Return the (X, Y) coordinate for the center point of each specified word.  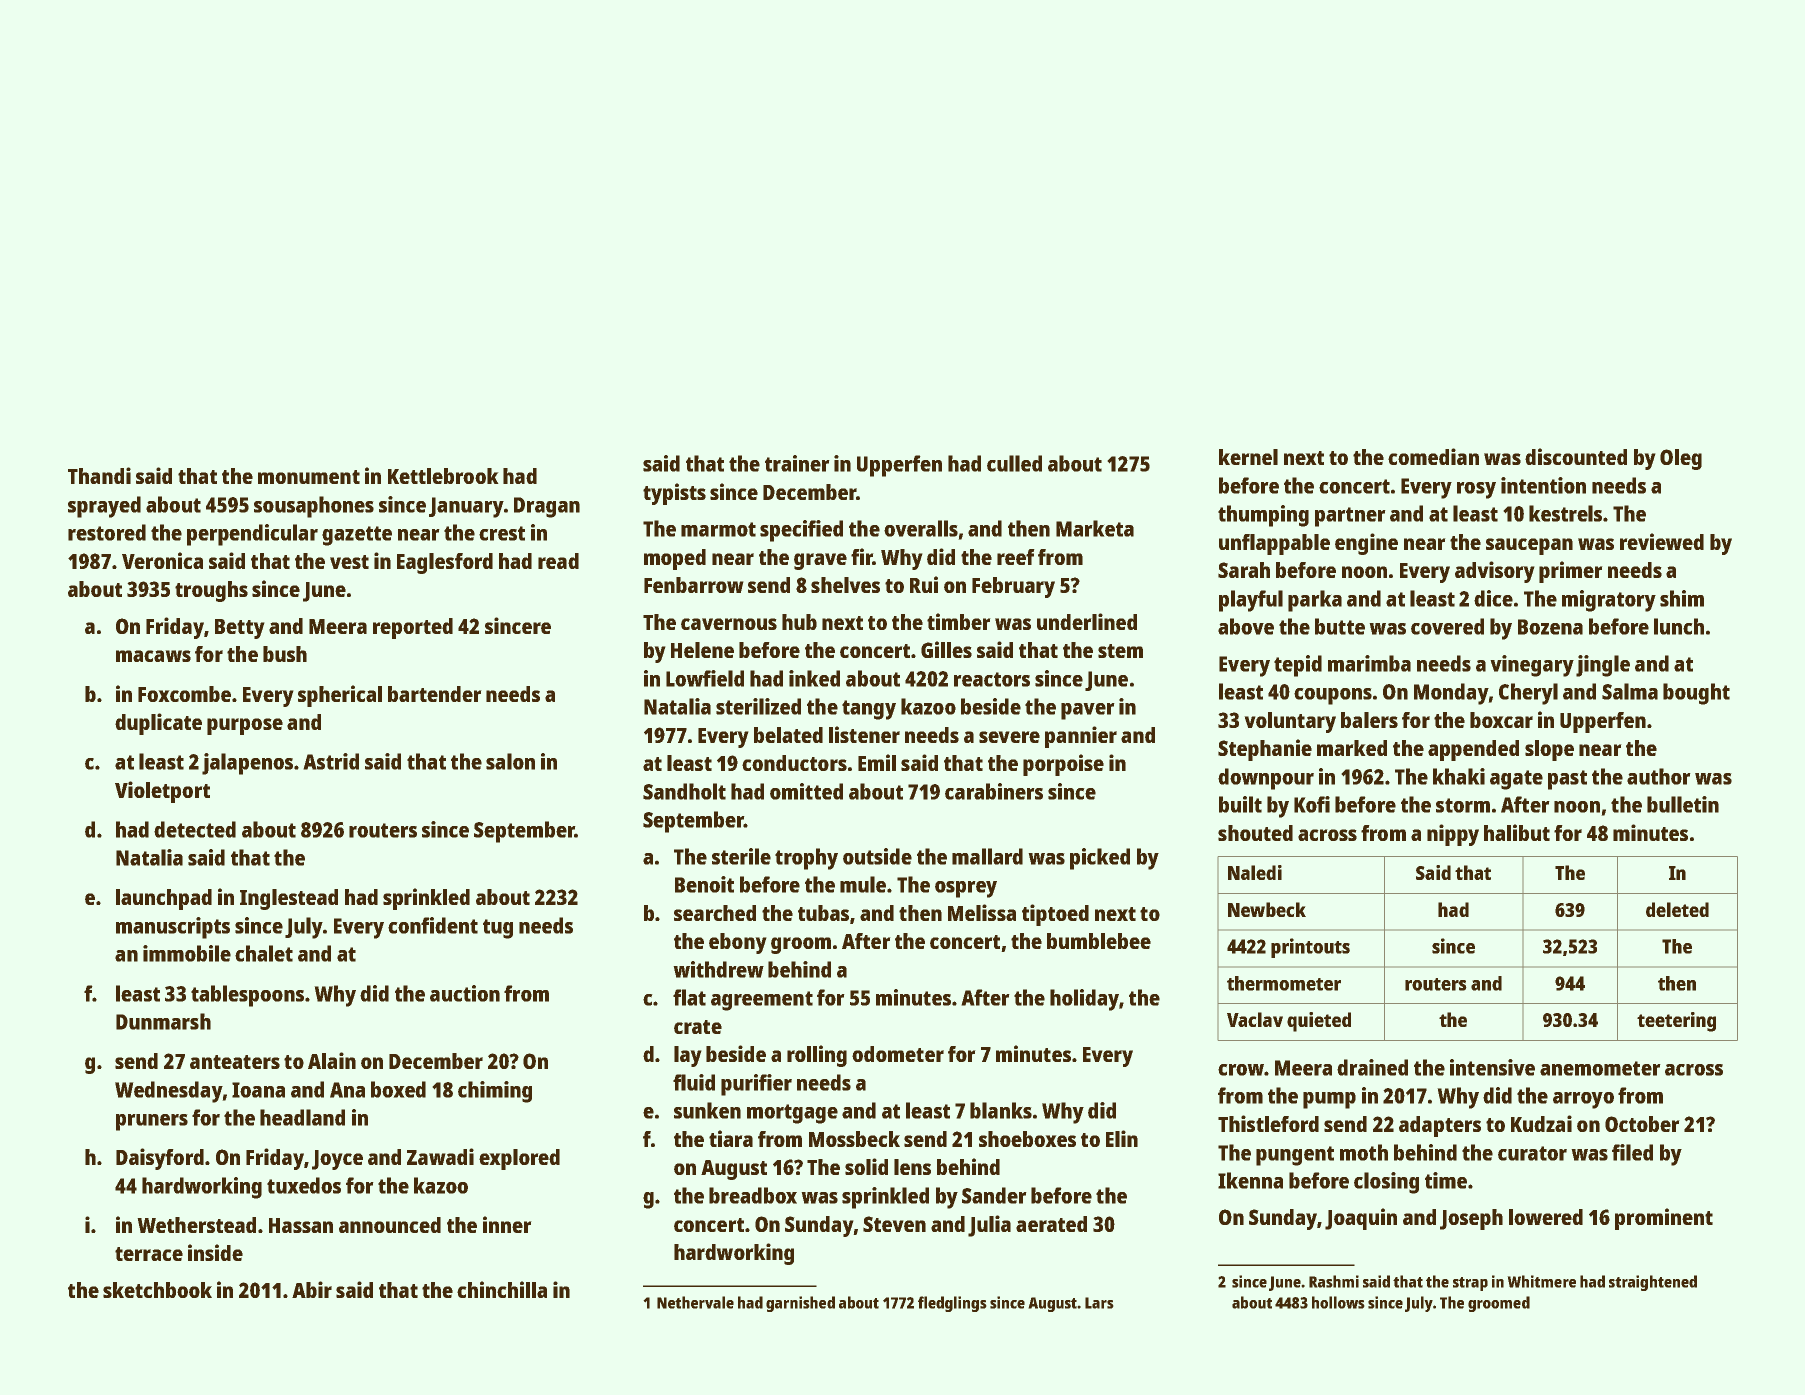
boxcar (1501, 720)
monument (309, 477)
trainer (797, 463)
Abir (312, 1289)
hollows (1338, 1302)
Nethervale (695, 1302)
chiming (495, 1092)
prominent (1664, 1219)
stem (1120, 651)
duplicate (158, 724)
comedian (1433, 456)
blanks (1001, 1110)
